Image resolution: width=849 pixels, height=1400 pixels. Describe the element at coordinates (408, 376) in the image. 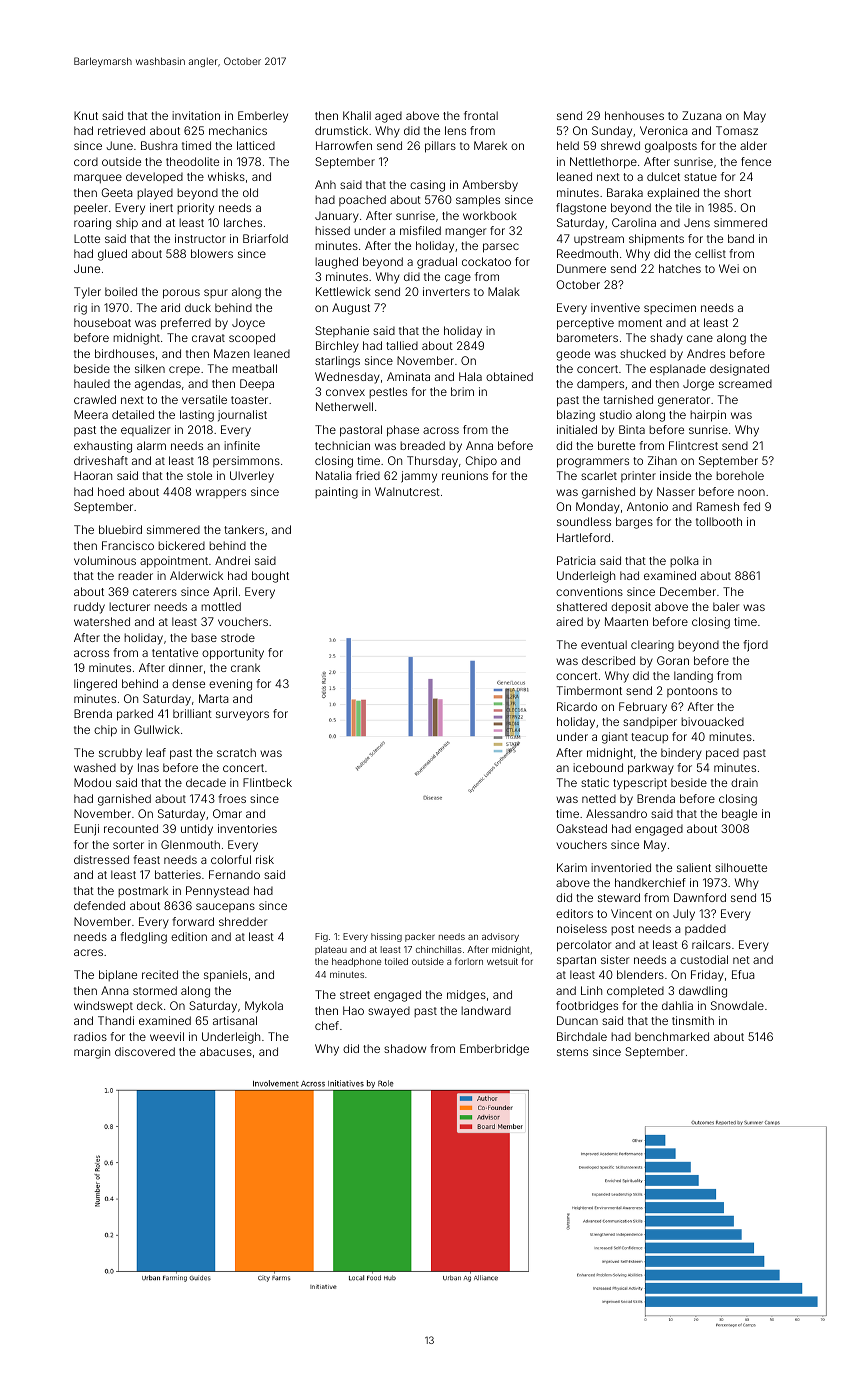

I see `Aminata` at that location.
